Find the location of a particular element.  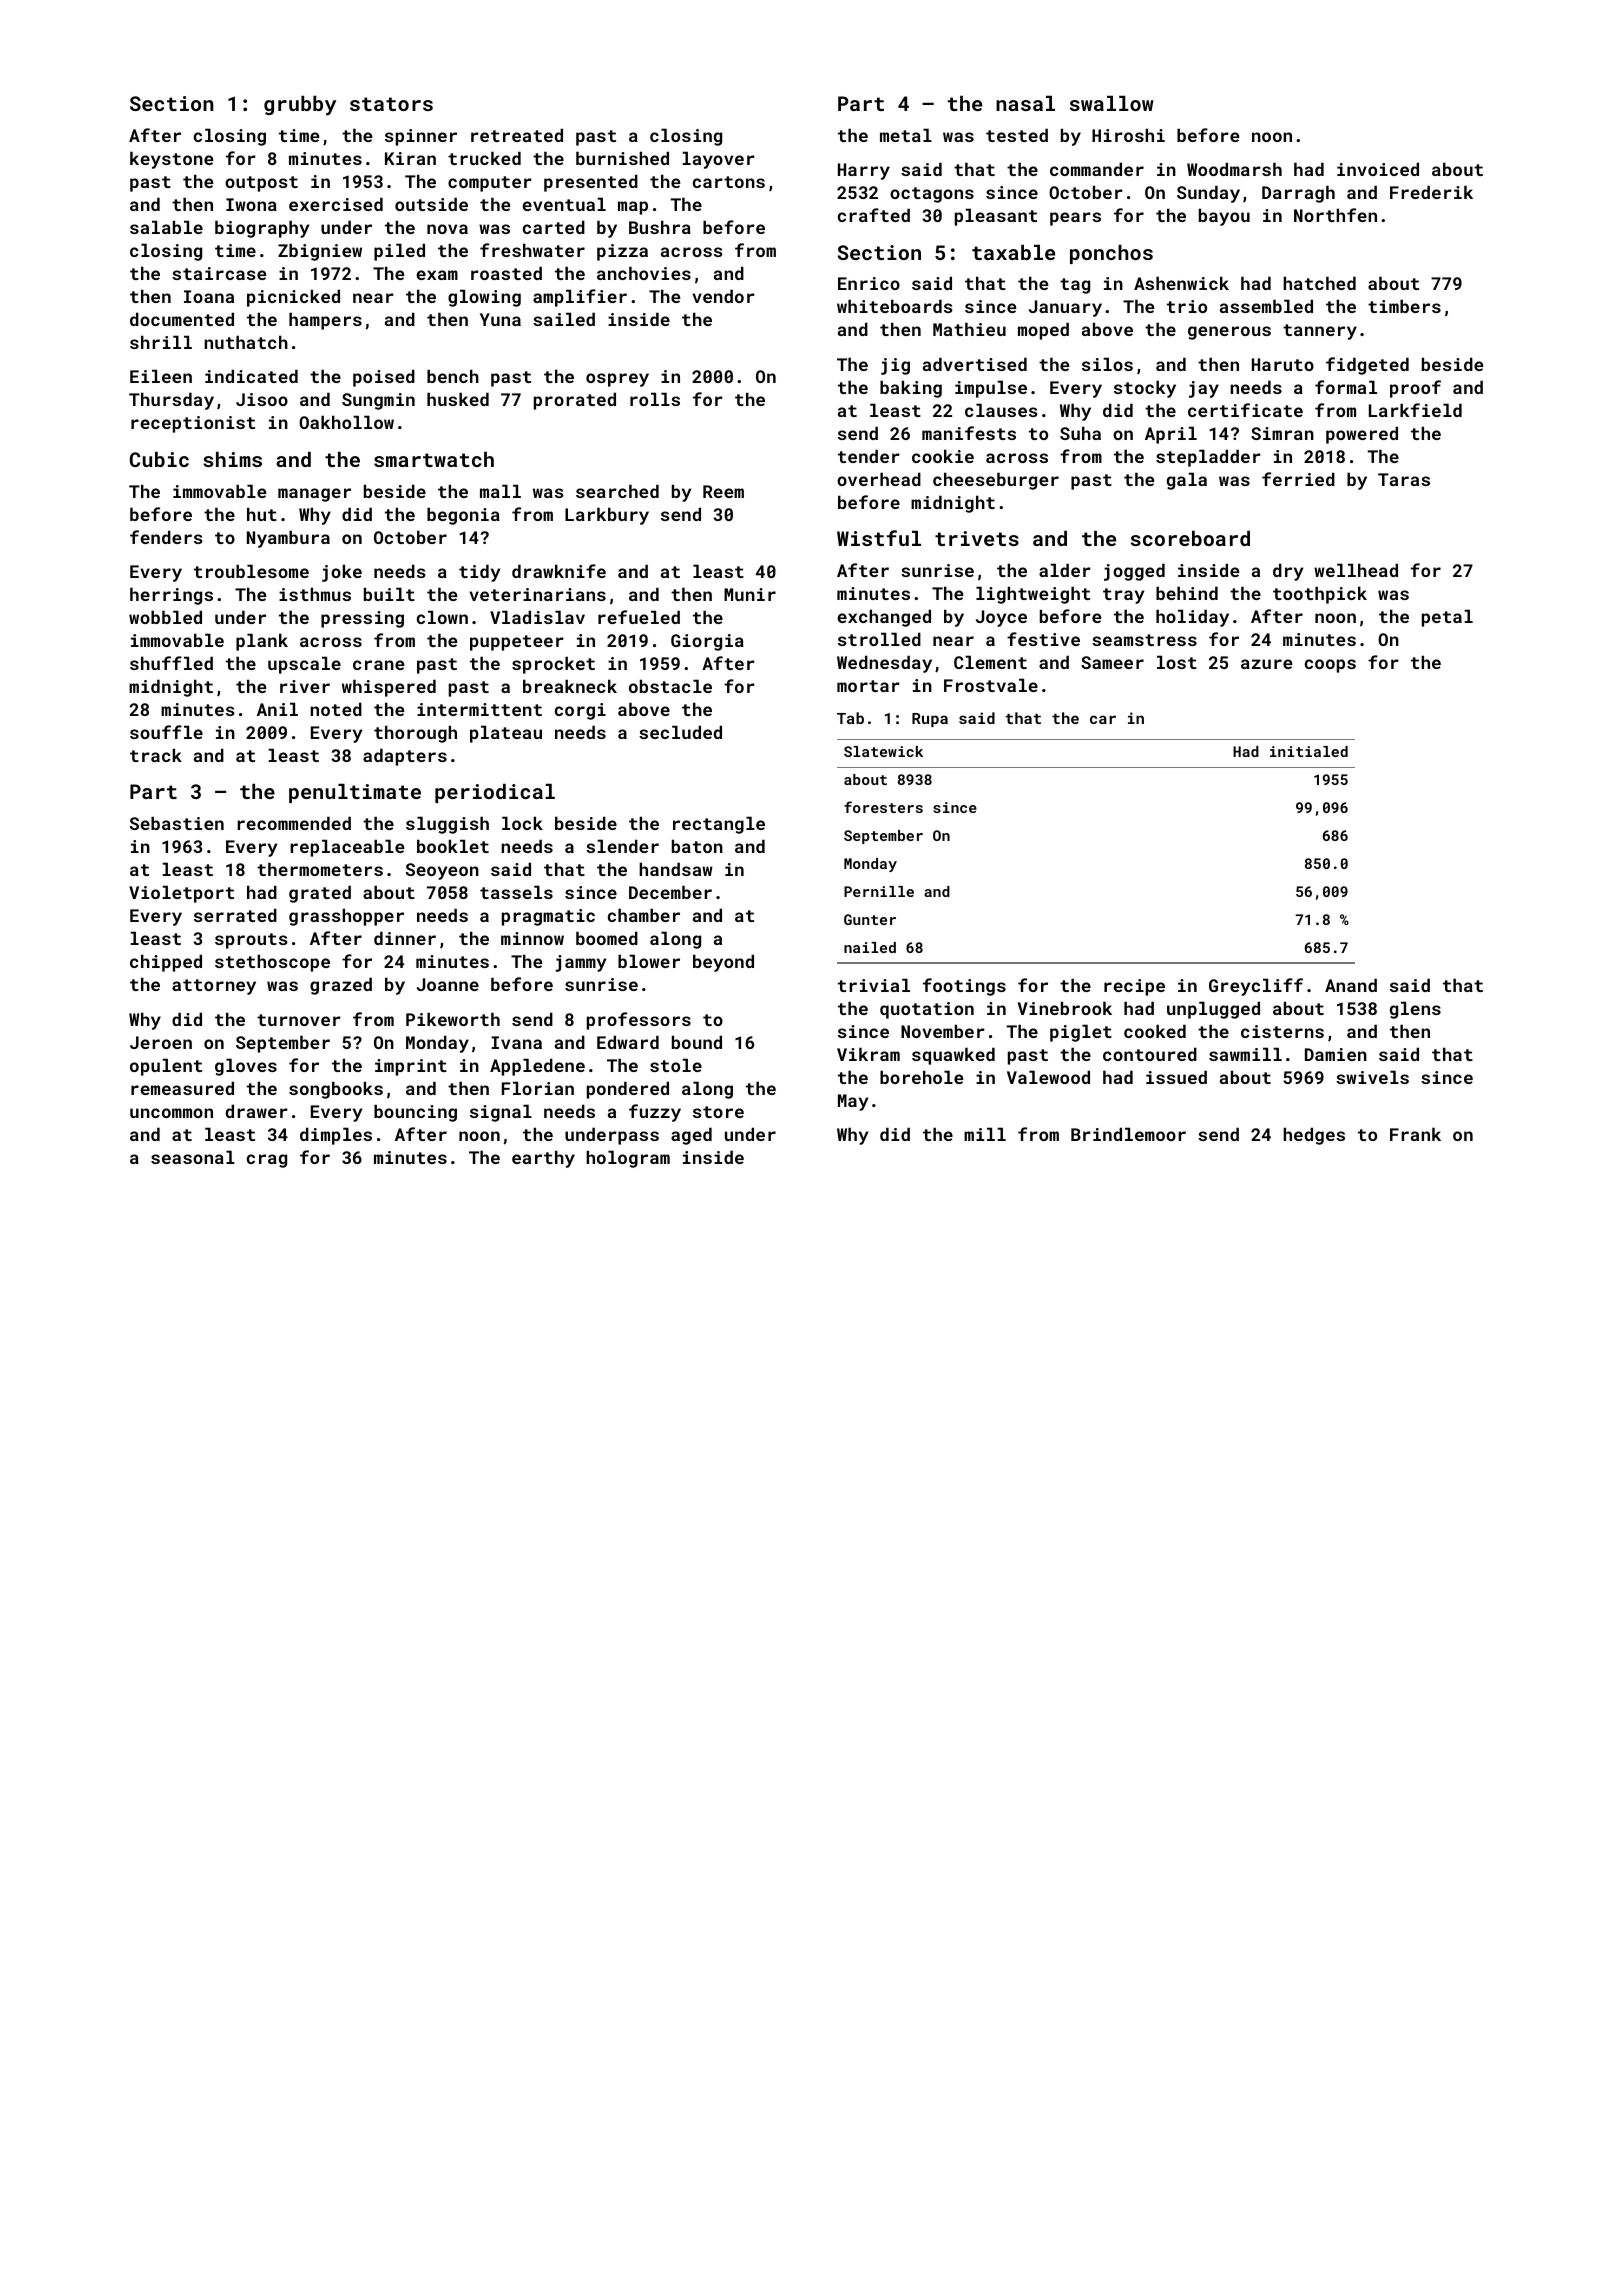

seasonal is located at coordinates (193, 1157).
